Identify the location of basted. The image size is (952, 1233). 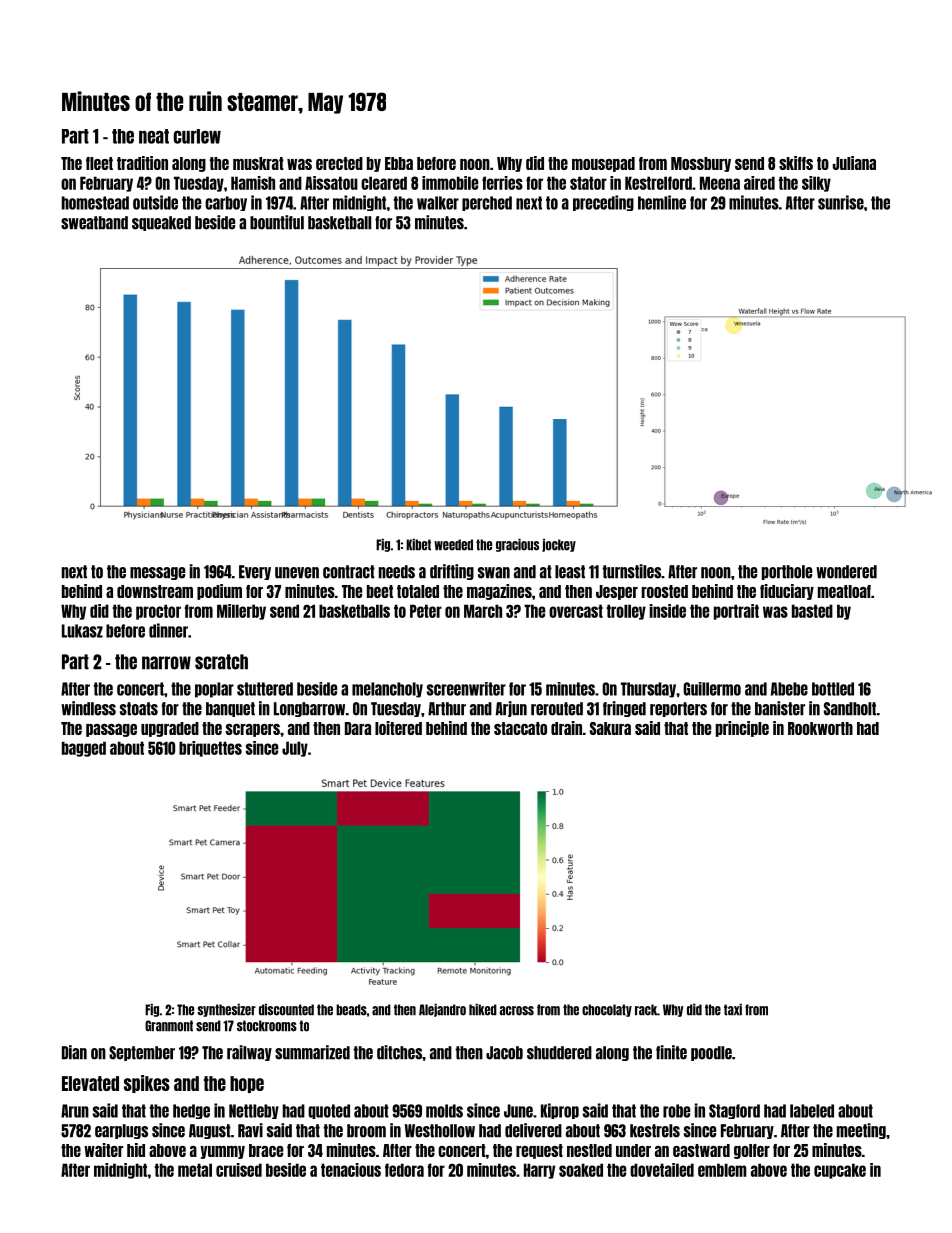
(812, 611).
